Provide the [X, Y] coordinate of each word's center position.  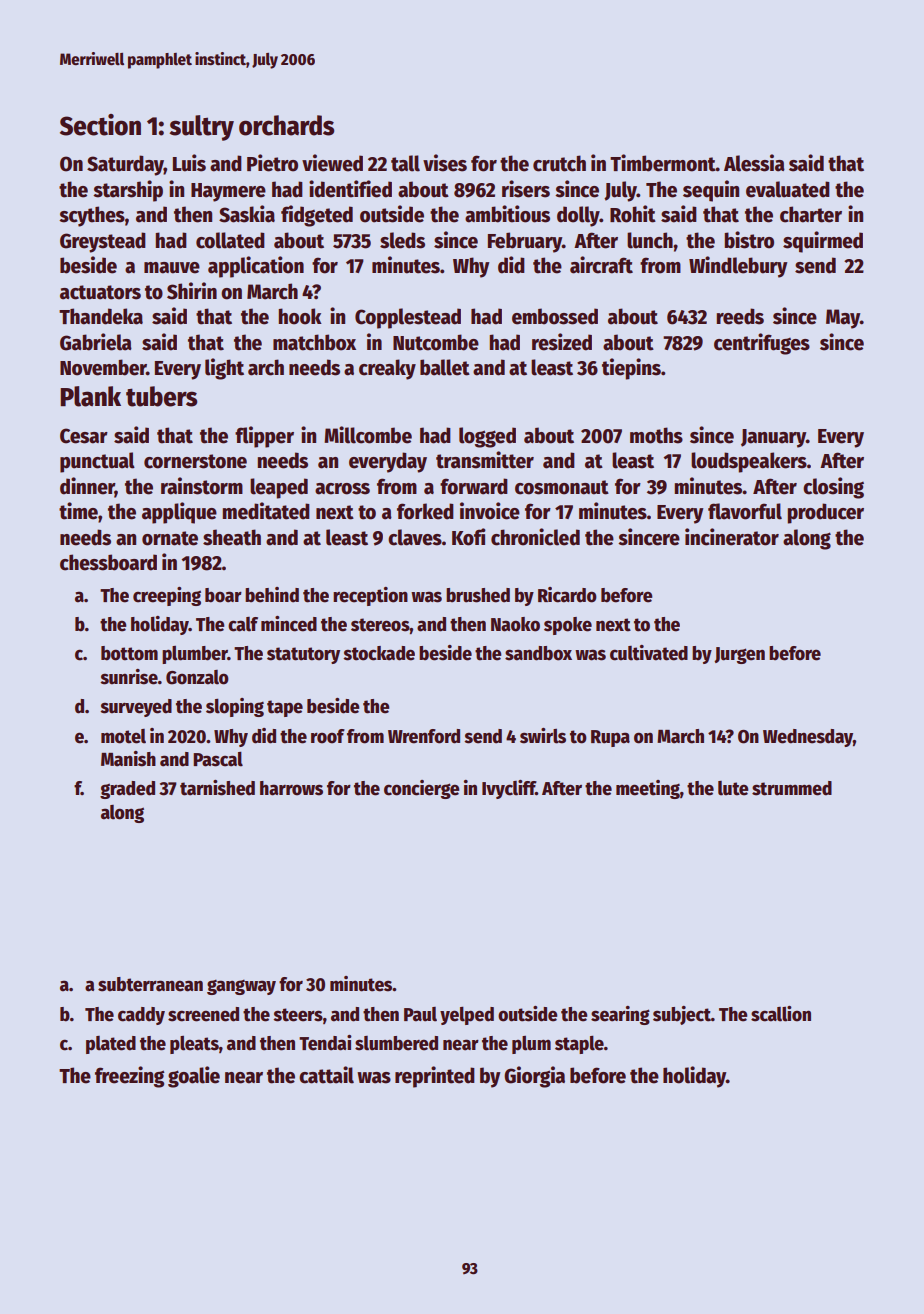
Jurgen [739, 655]
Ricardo [567, 595]
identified [350, 189]
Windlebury [738, 267]
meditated [266, 511]
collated [230, 240]
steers [298, 1015]
